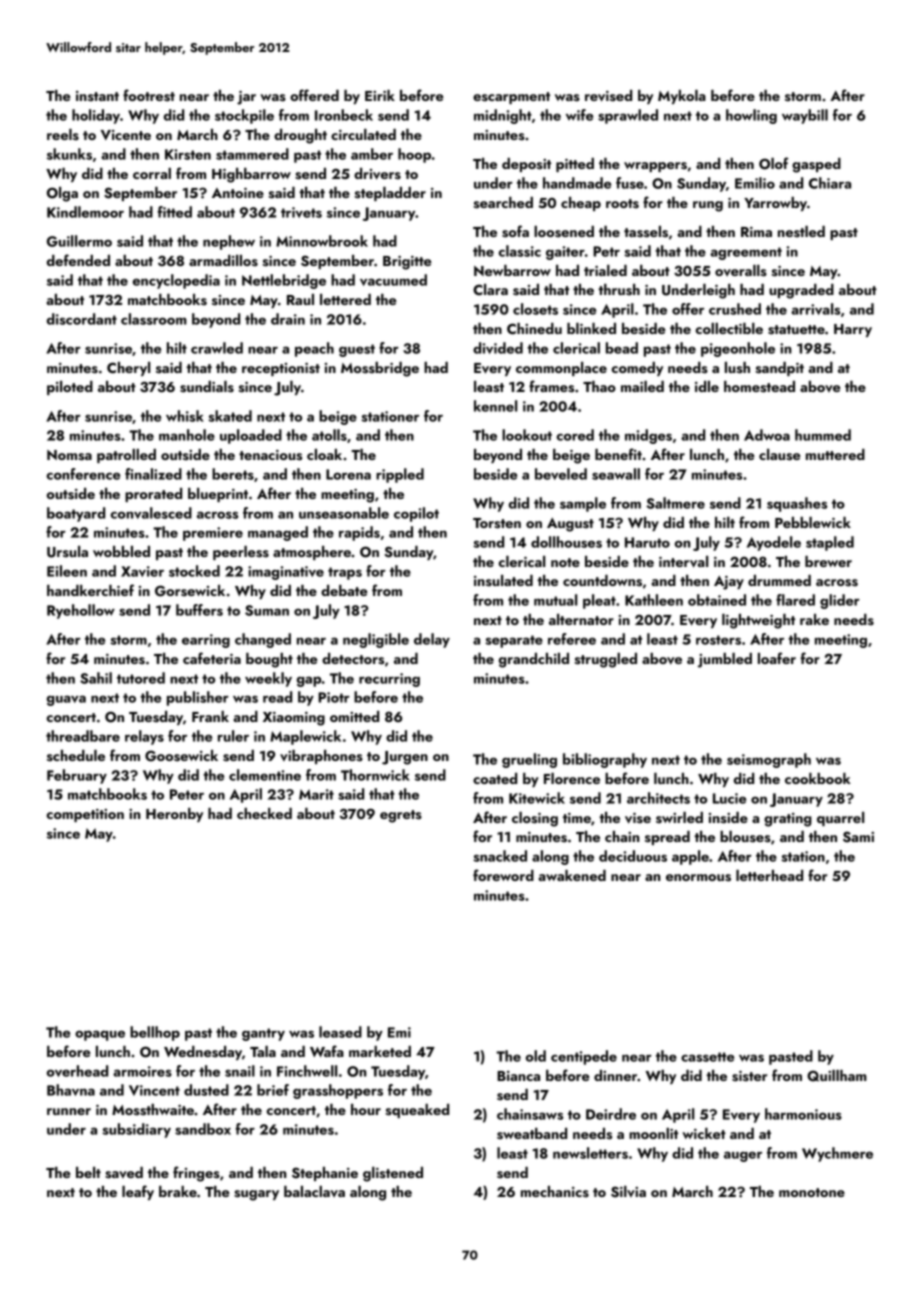 This screenshot has height=1308, width=924. What do you see at coordinates (138, 1192) in the screenshot?
I see `leafy` at bounding box center [138, 1192].
